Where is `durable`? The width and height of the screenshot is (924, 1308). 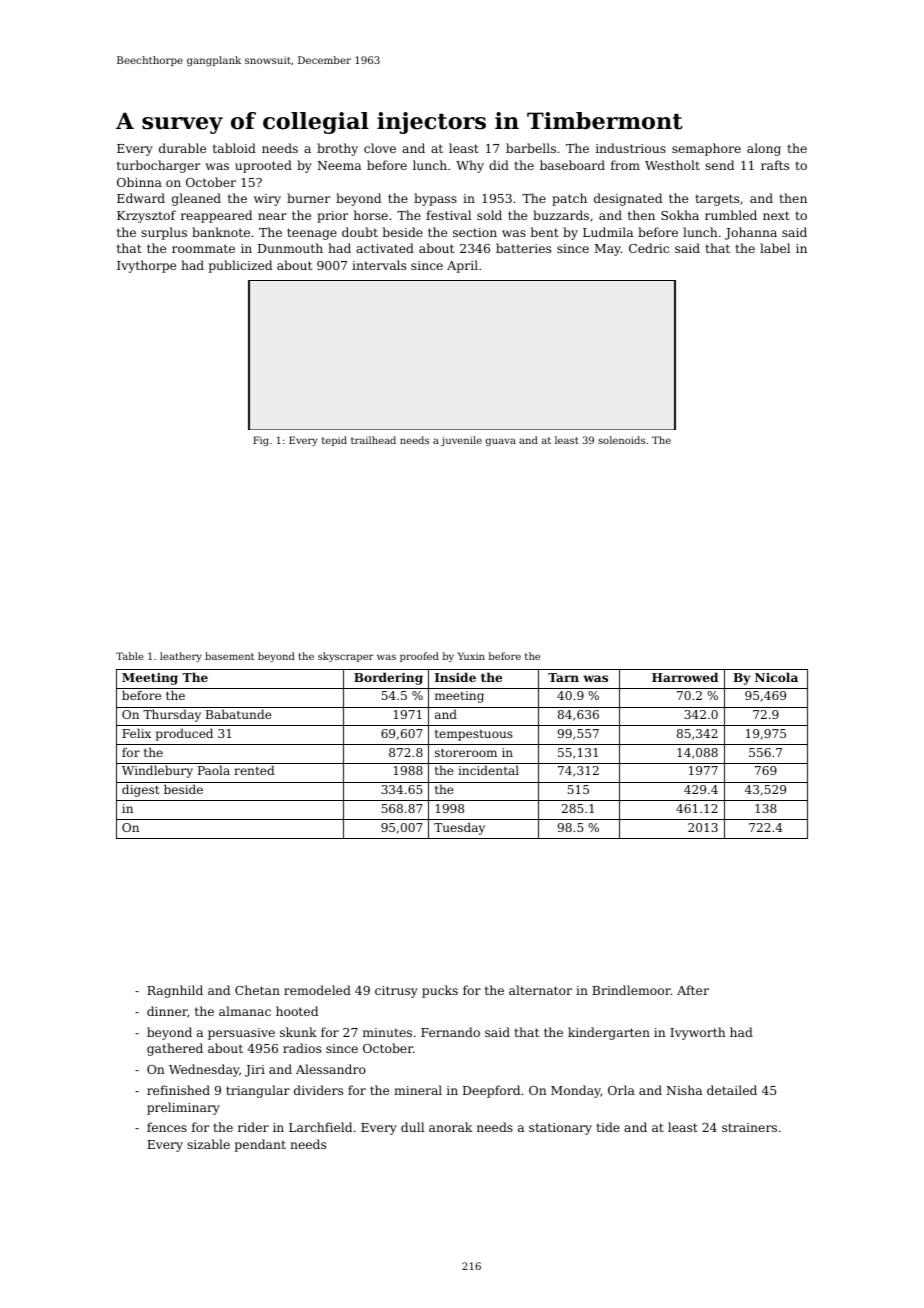
durable is located at coordinates (182, 148).
